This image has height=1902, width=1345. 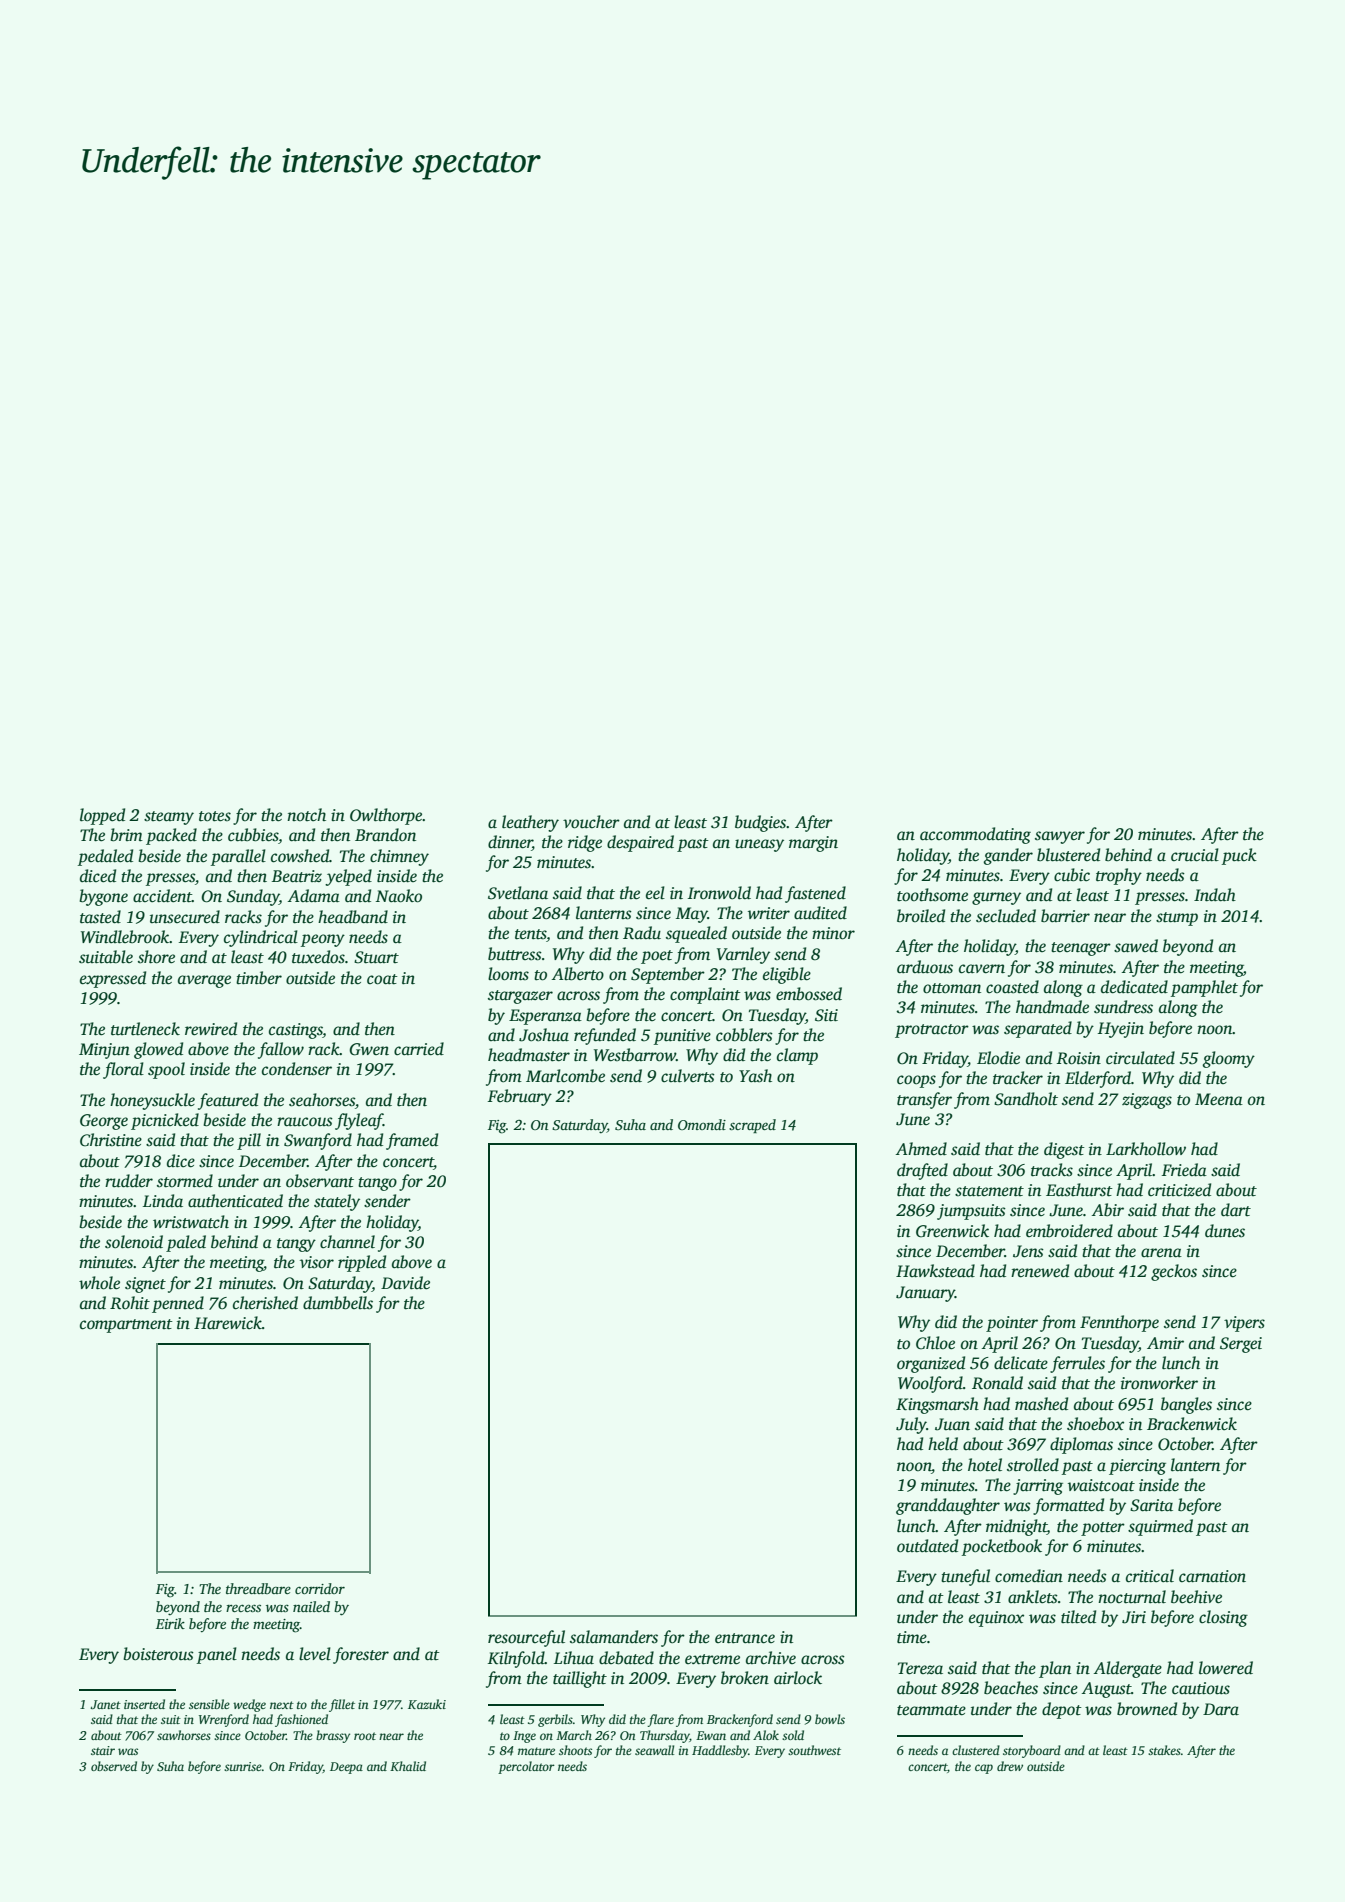 I want to click on squirmed, so click(x=1160, y=1527).
